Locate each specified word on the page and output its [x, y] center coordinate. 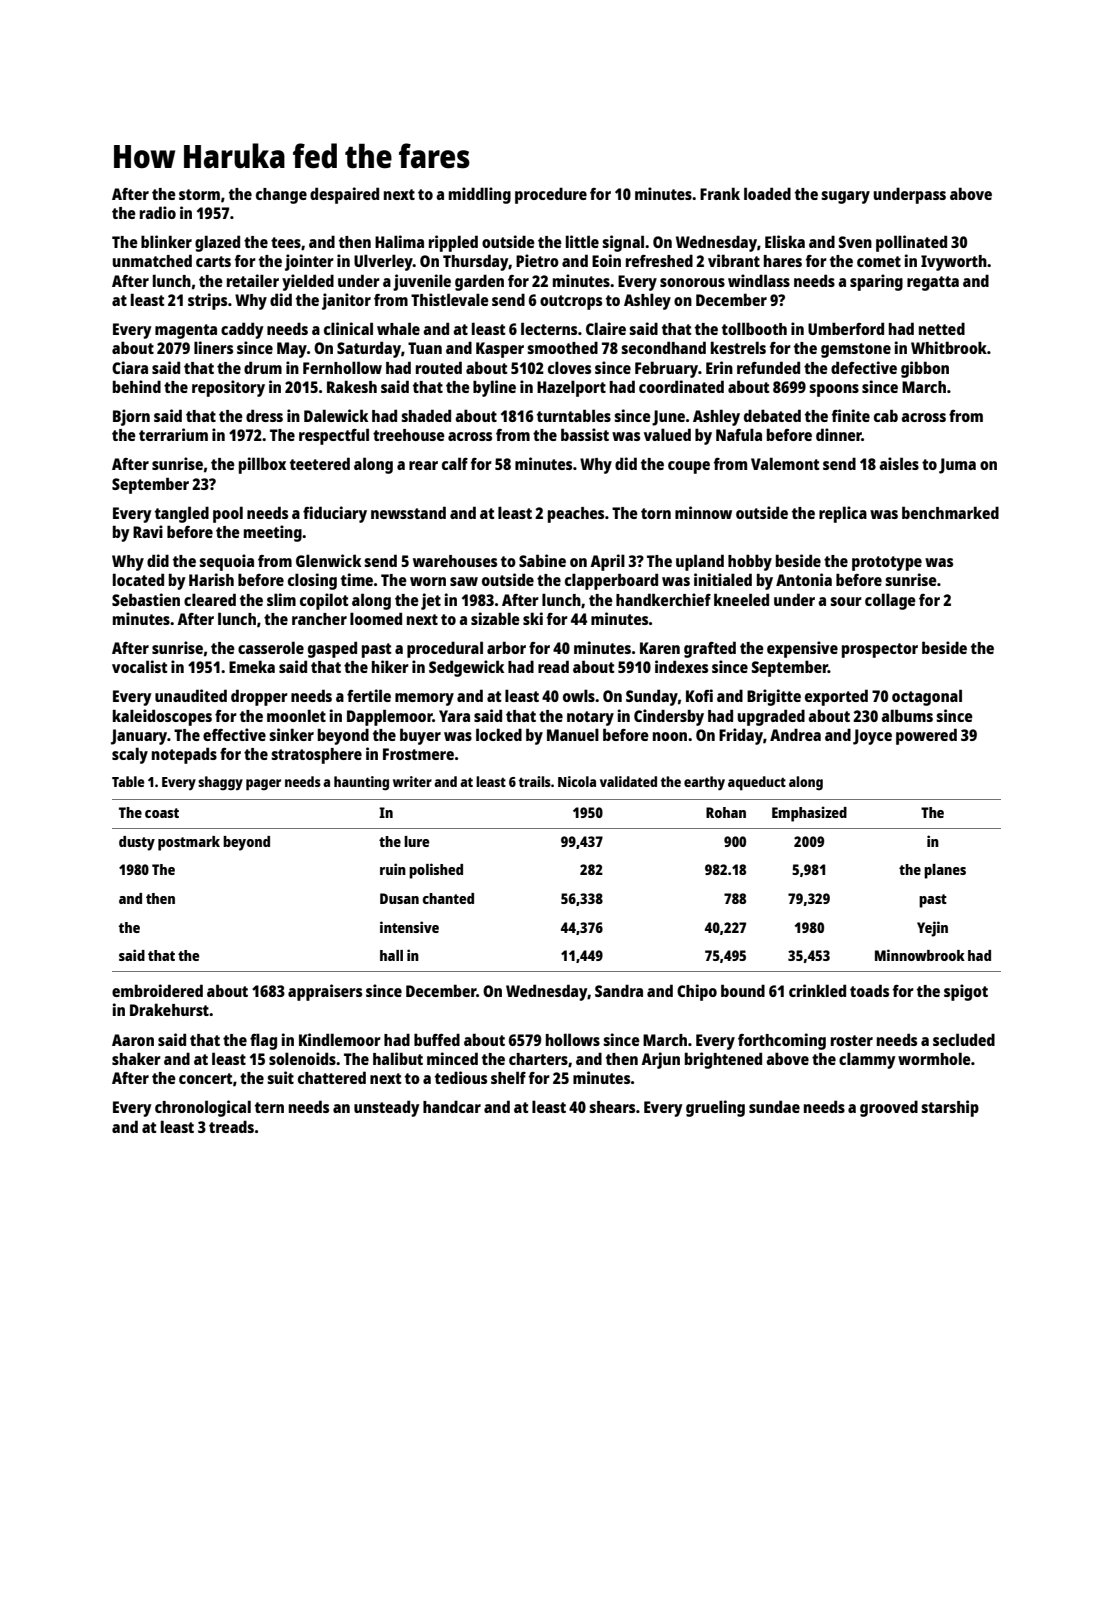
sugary [845, 197]
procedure [551, 195]
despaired [344, 195]
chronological [203, 1108]
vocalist [140, 666]
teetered [320, 463]
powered [926, 736]
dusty [137, 843]
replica [843, 514]
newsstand [408, 512]
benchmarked [950, 512]
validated [628, 781]
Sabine [542, 560]
